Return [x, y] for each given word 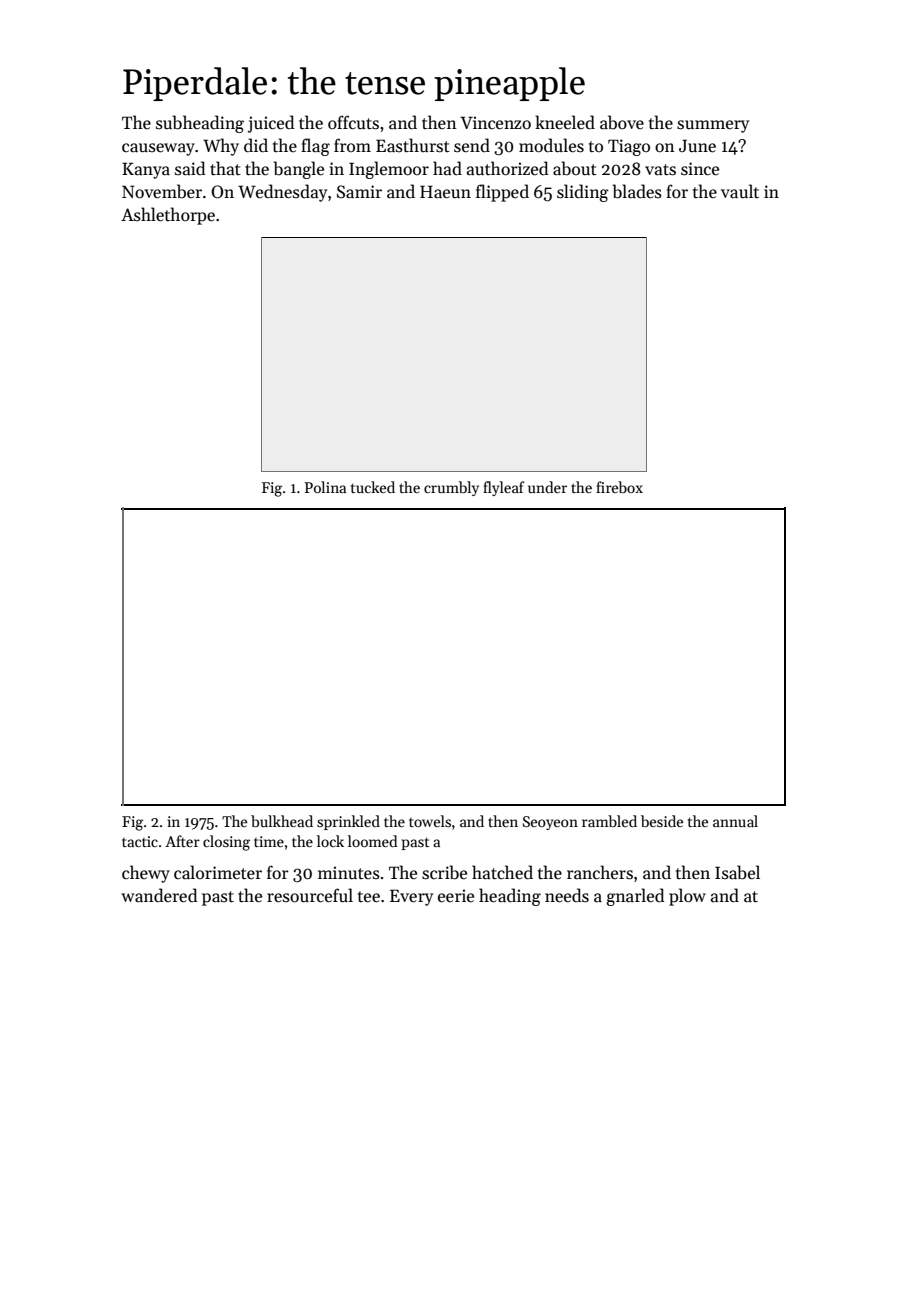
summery [713, 126]
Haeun [445, 192]
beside [662, 821]
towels [430, 821]
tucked [373, 487]
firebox [619, 487]
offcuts [353, 122]
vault [740, 191]
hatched [502, 872]
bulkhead [282, 821]
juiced [271, 124]
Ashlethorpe [168, 216]
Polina [325, 487]
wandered [159, 895]
